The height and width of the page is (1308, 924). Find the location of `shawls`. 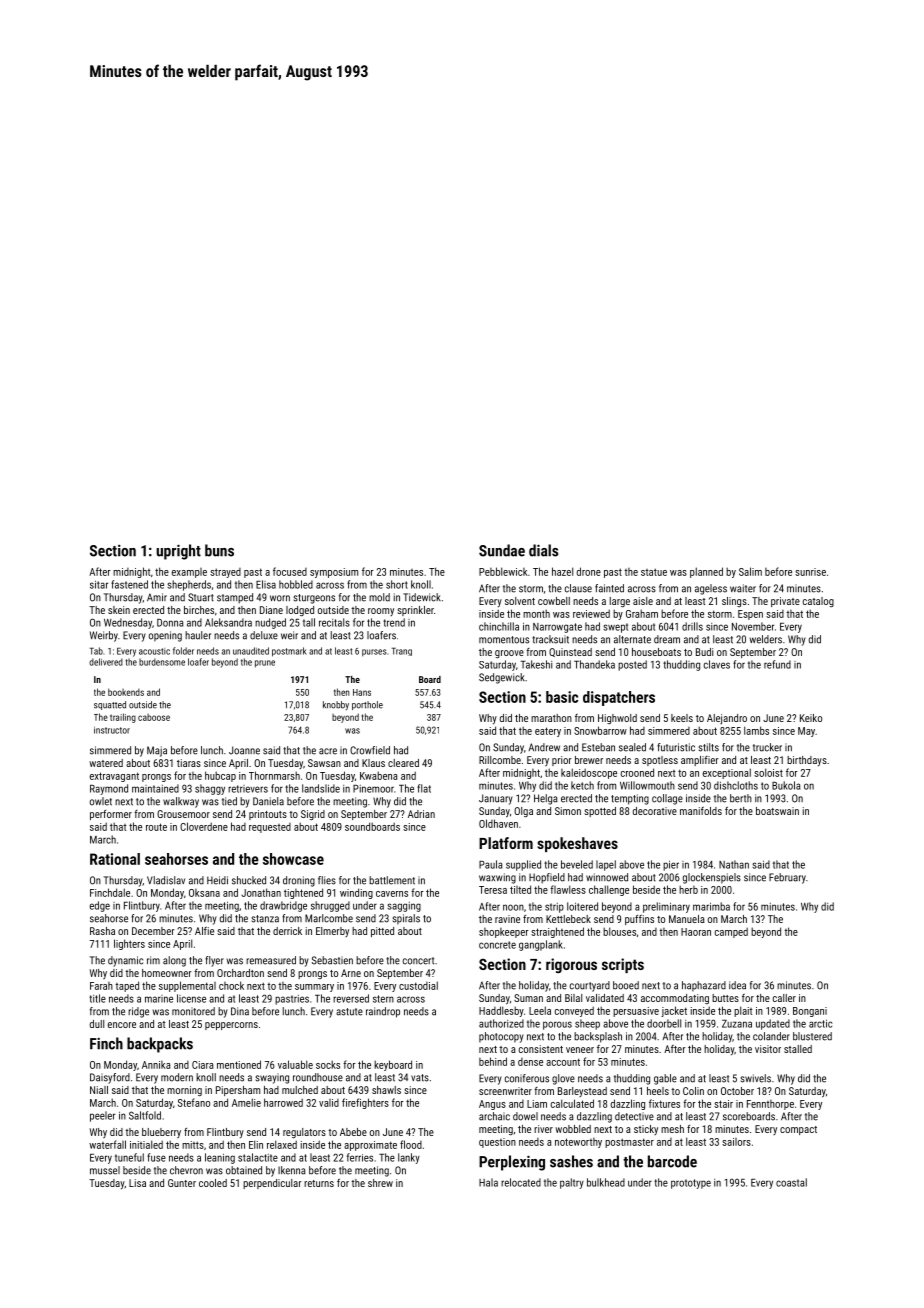

shawls is located at coordinates (386, 1090).
